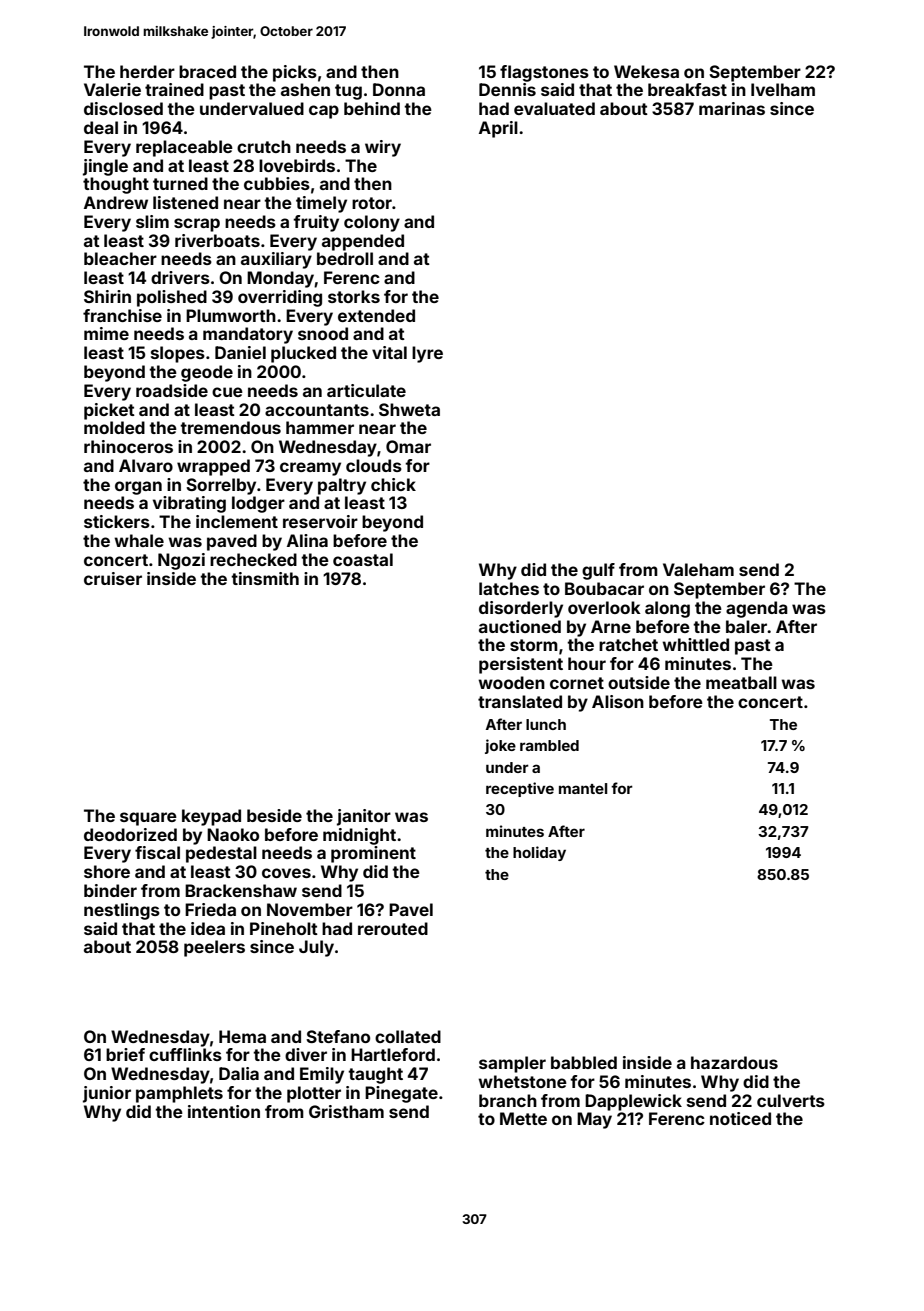 This screenshot has width=924, height=1311. What do you see at coordinates (310, 909) in the screenshot?
I see `November` at bounding box center [310, 909].
